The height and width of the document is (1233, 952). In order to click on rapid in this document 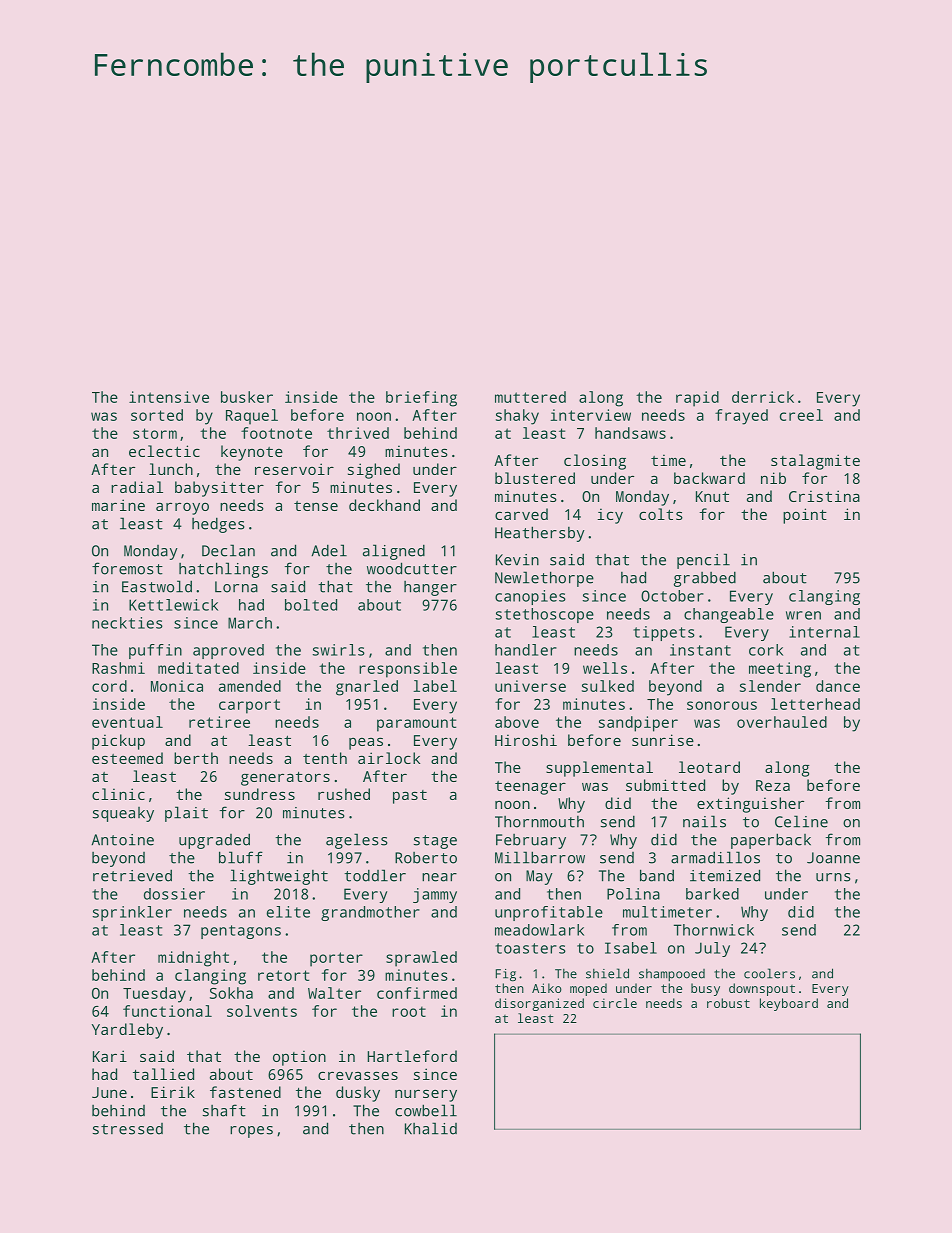, I will do `click(697, 399)`.
